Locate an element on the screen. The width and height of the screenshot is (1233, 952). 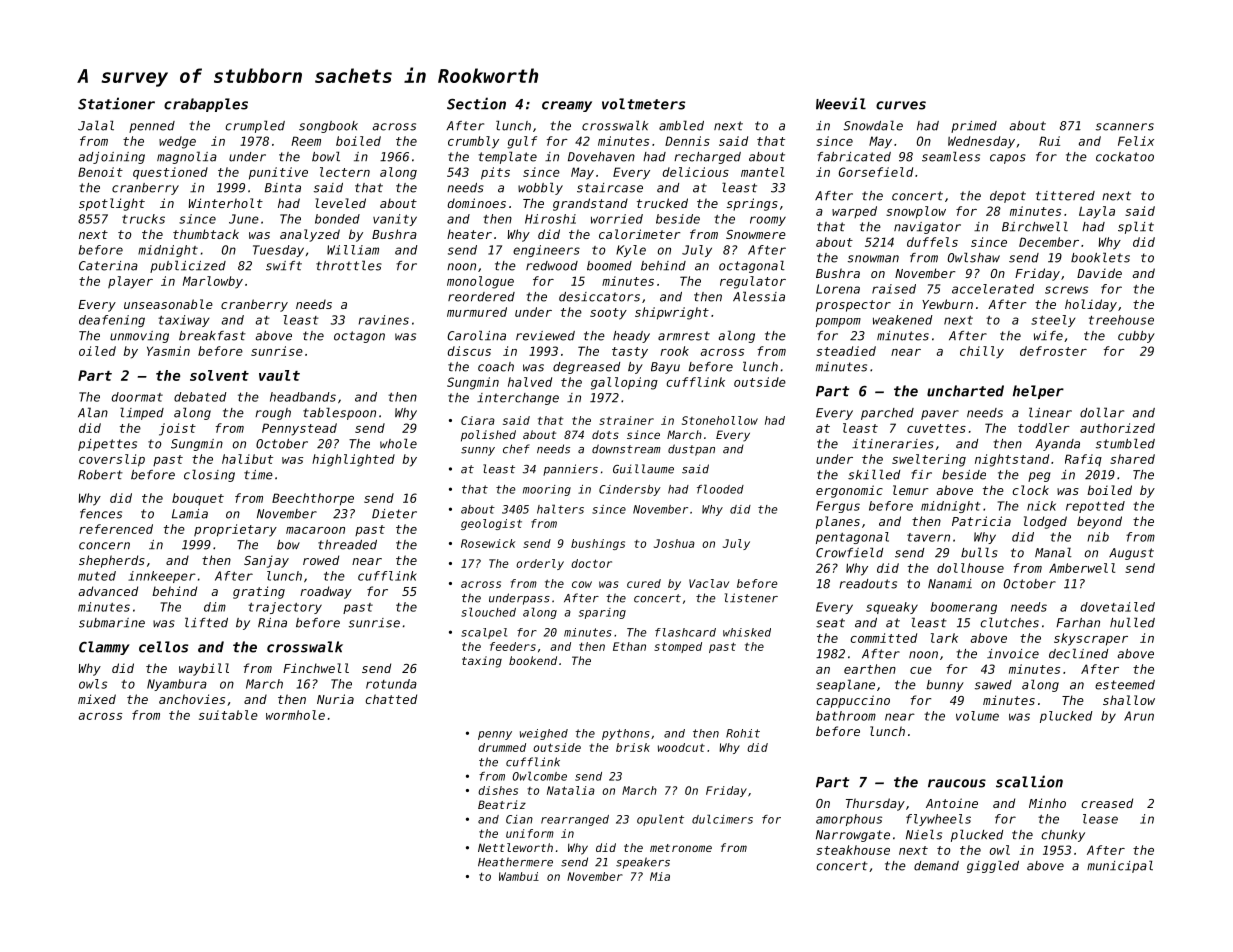
seaplane is located at coordinates (845, 685).
